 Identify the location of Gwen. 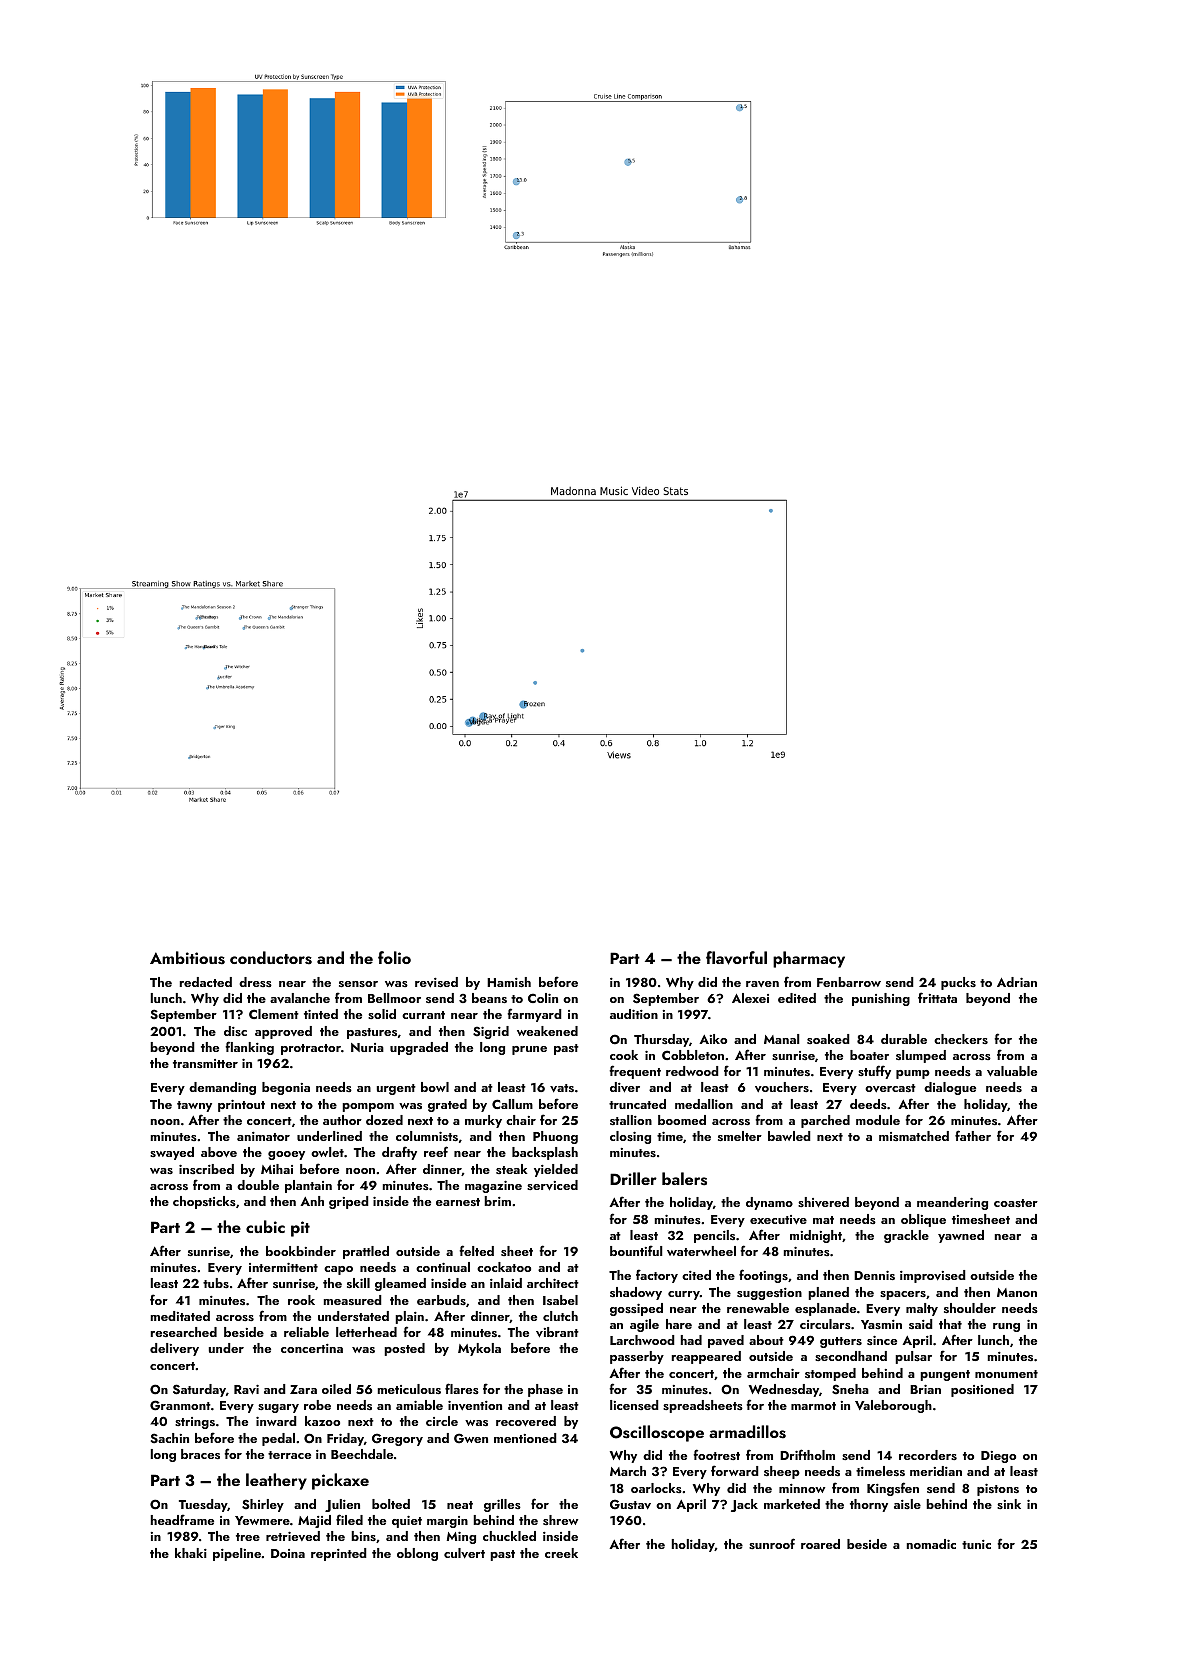
(471, 1438).
